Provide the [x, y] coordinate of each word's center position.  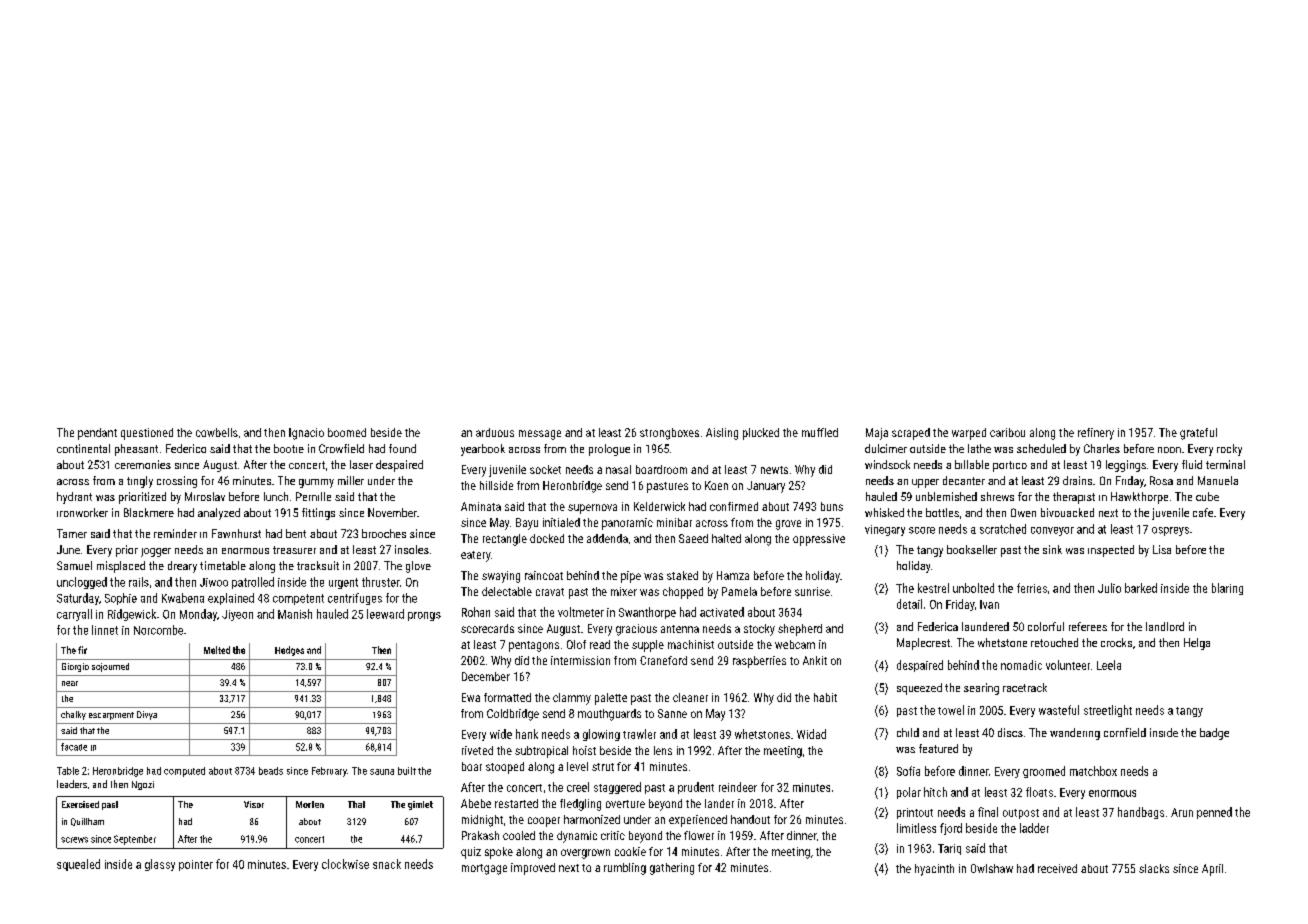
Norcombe [158, 630]
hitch [935, 792]
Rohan [476, 612]
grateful [1198, 434]
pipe [631, 577]
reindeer [738, 787]
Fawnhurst [236, 533]
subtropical [541, 752]
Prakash [480, 835]
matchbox [1093, 771]
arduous [495, 432]
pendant [97, 434]
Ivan [989, 604]
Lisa [1162, 549]
